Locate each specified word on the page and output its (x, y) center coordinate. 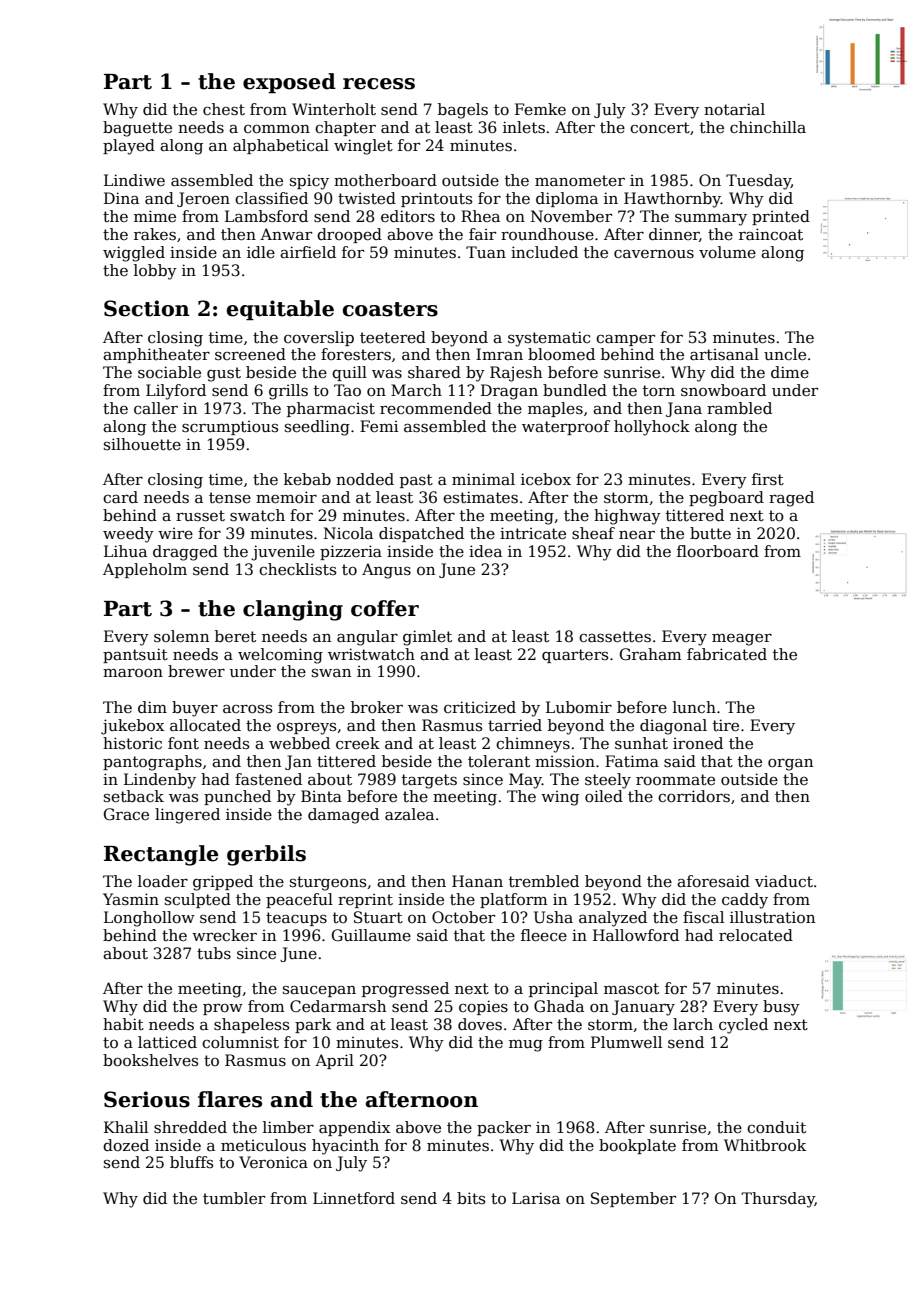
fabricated (727, 654)
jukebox (132, 727)
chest (224, 109)
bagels (463, 111)
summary (711, 220)
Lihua (125, 551)
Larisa (536, 1198)
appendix (354, 1128)
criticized (480, 707)
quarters (575, 656)
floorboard (718, 551)
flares (230, 1099)
